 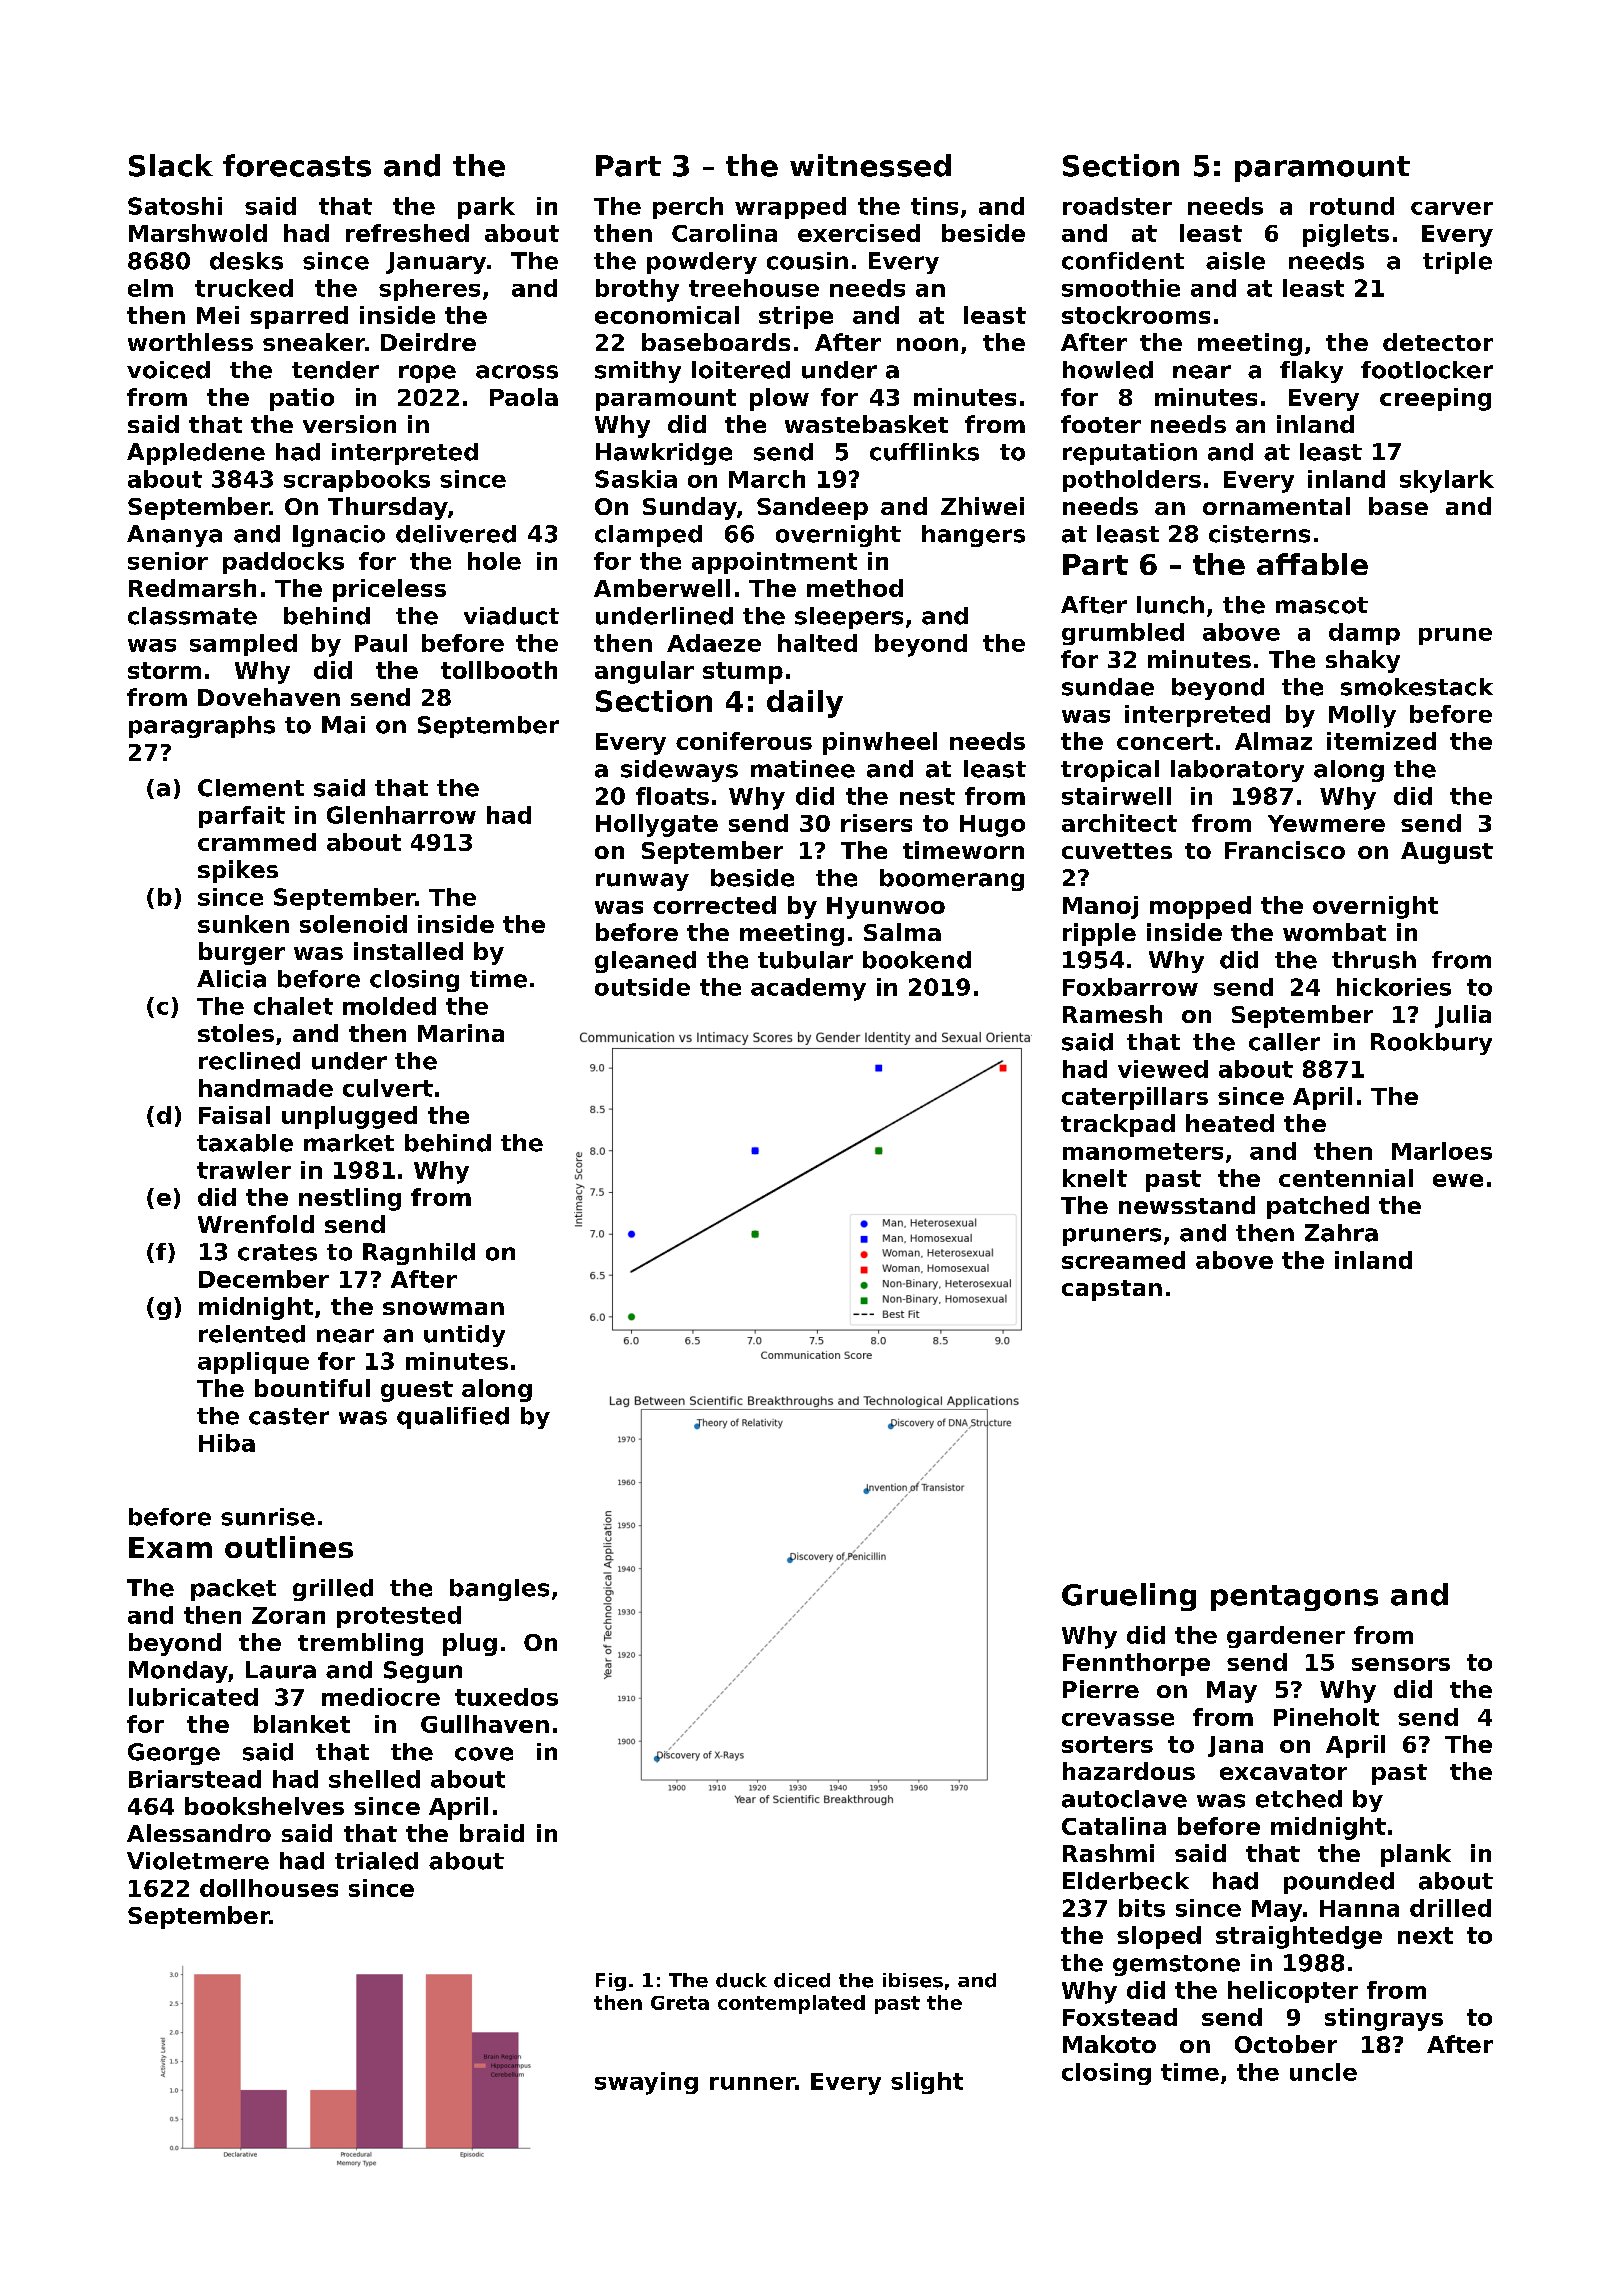 I want to click on roadster, so click(x=1117, y=206).
